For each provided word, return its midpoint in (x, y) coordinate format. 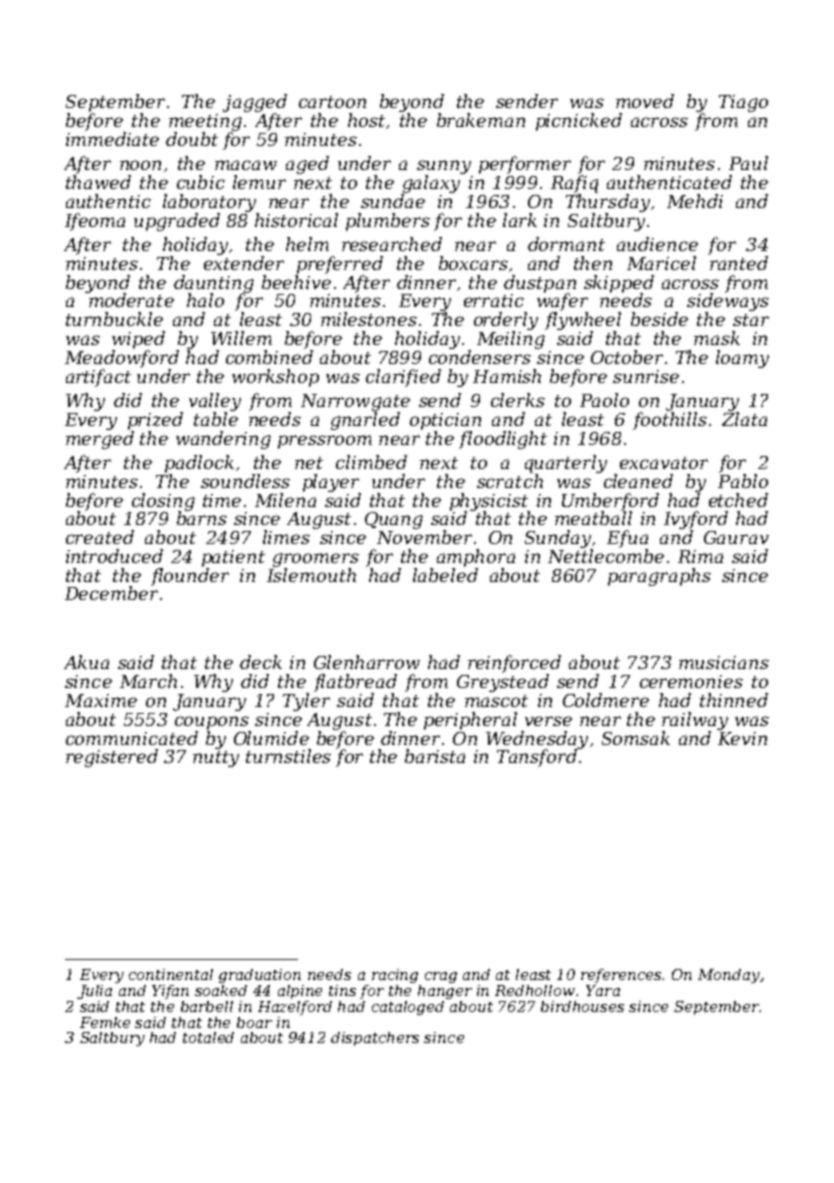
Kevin (742, 738)
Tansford (537, 758)
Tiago (743, 103)
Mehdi (695, 201)
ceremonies (691, 681)
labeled (445, 575)
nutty (216, 759)
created (100, 537)
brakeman (481, 120)
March (148, 681)
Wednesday (537, 740)
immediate (112, 139)
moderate (131, 300)
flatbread (355, 683)
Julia (94, 992)
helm (307, 244)
